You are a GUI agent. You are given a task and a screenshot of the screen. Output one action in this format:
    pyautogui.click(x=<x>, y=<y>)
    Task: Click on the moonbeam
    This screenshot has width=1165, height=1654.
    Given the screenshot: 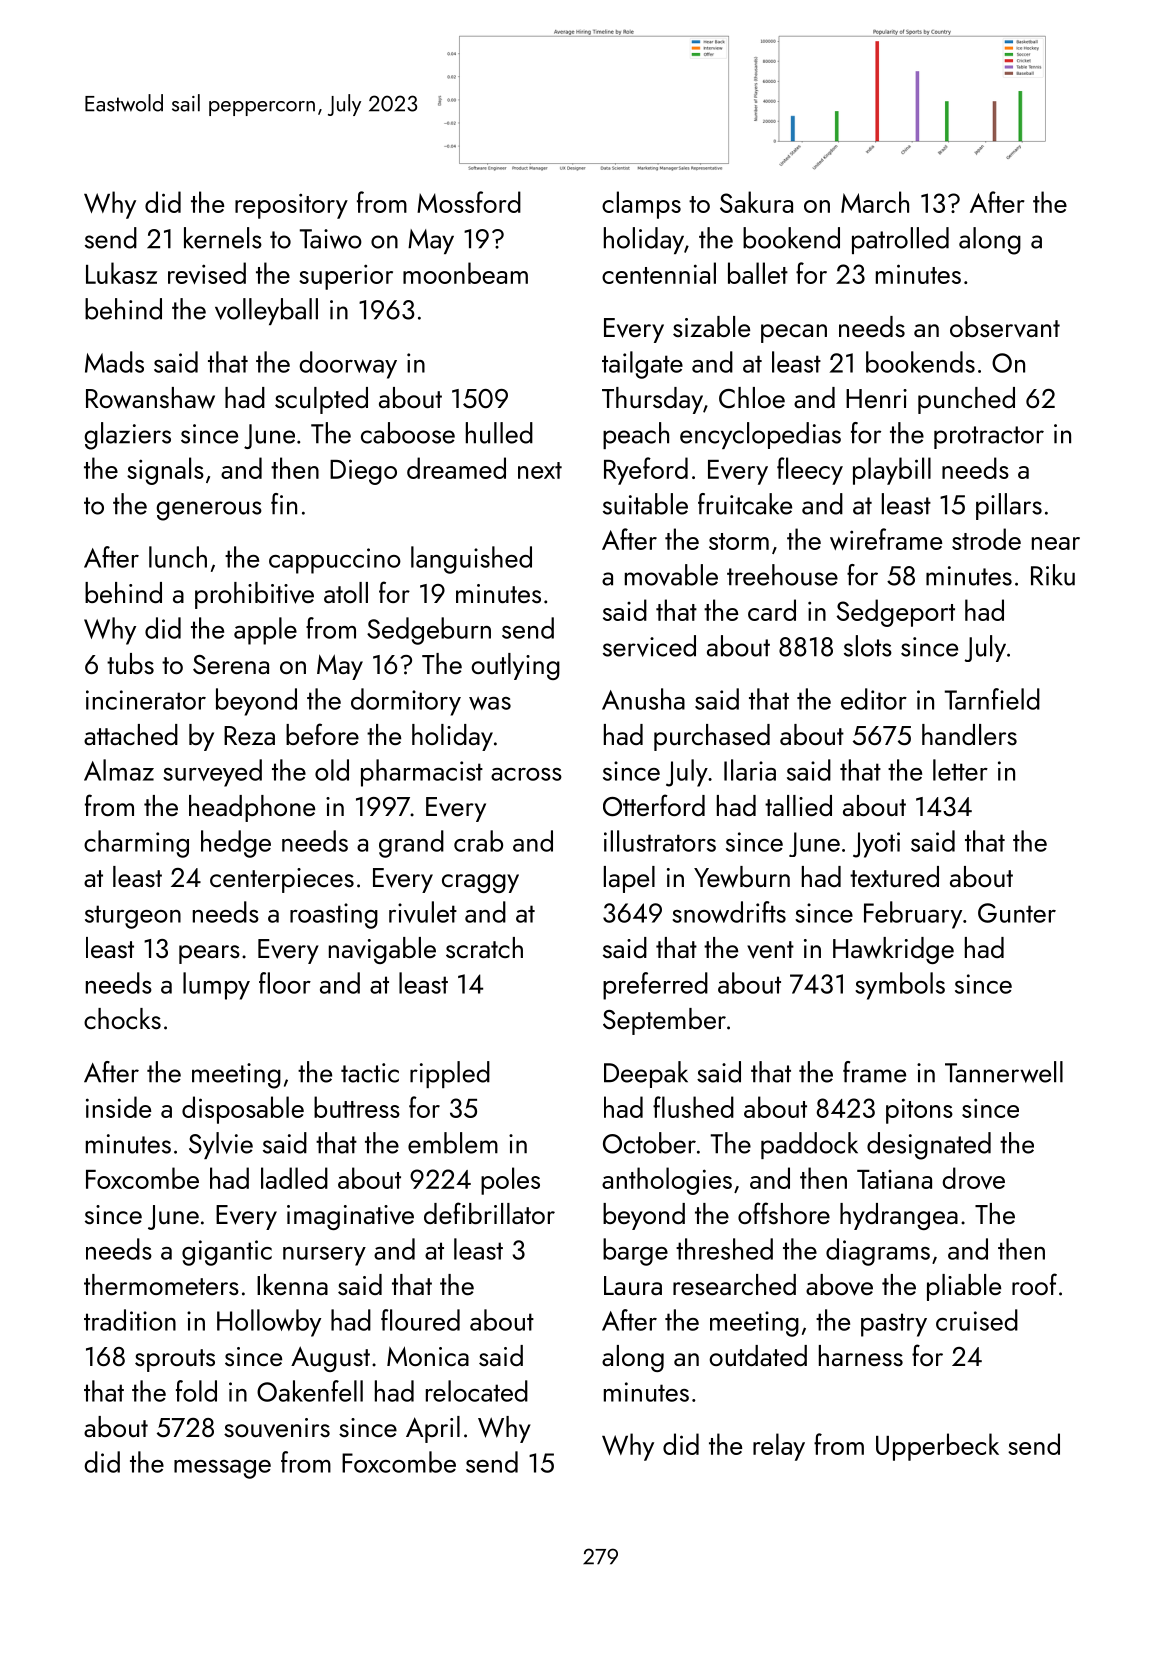 What is the action you would take?
    pyautogui.click(x=465, y=273)
